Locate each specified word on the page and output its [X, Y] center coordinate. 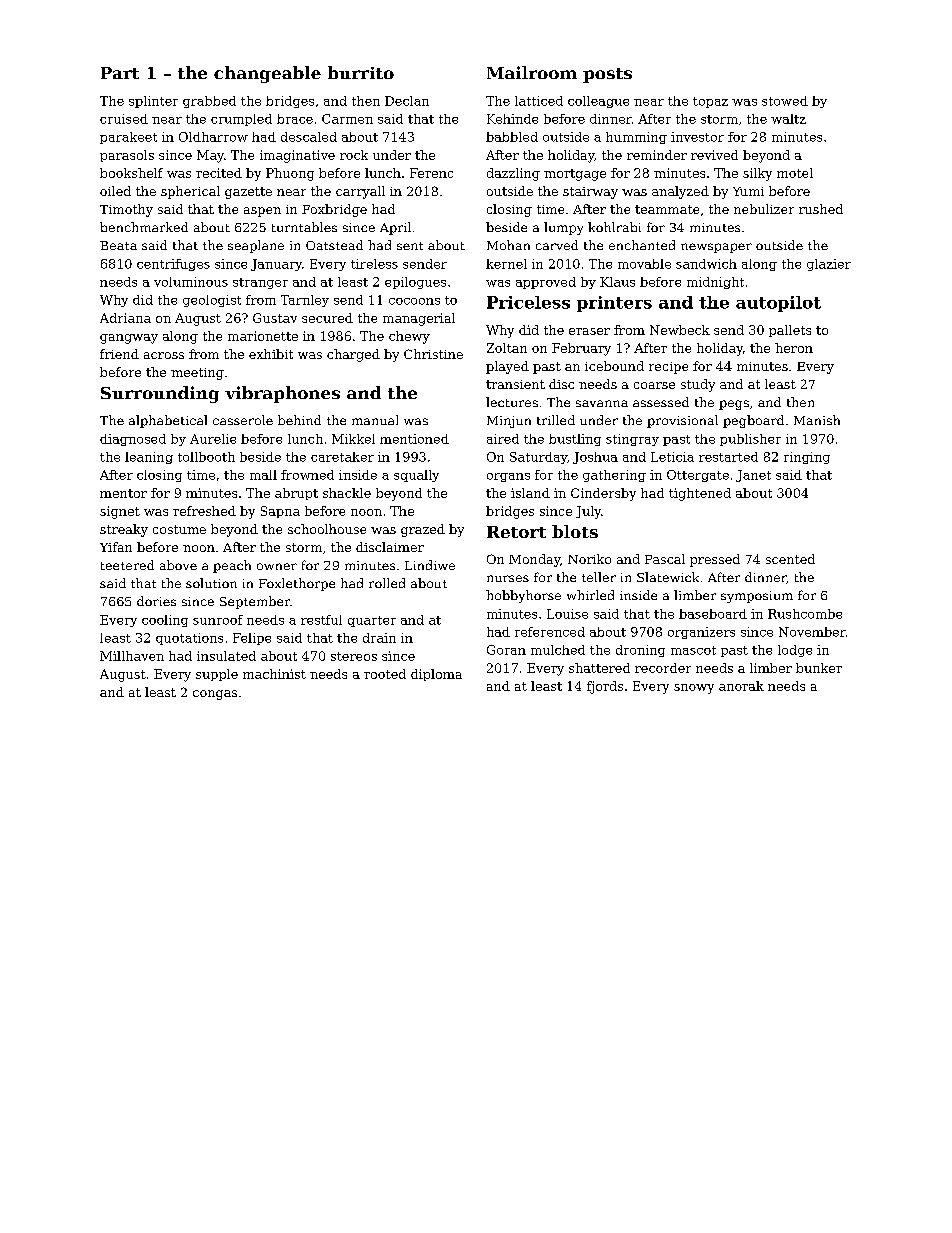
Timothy [126, 210]
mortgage [575, 175]
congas [215, 695]
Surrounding [160, 394]
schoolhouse [327, 529]
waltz [788, 119]
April [395, 228]
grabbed [209, 102]
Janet [753, 476]
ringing [807, 458]
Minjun [509, 422]
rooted [385, 674]
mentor [123, 493]
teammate [667, 209]
